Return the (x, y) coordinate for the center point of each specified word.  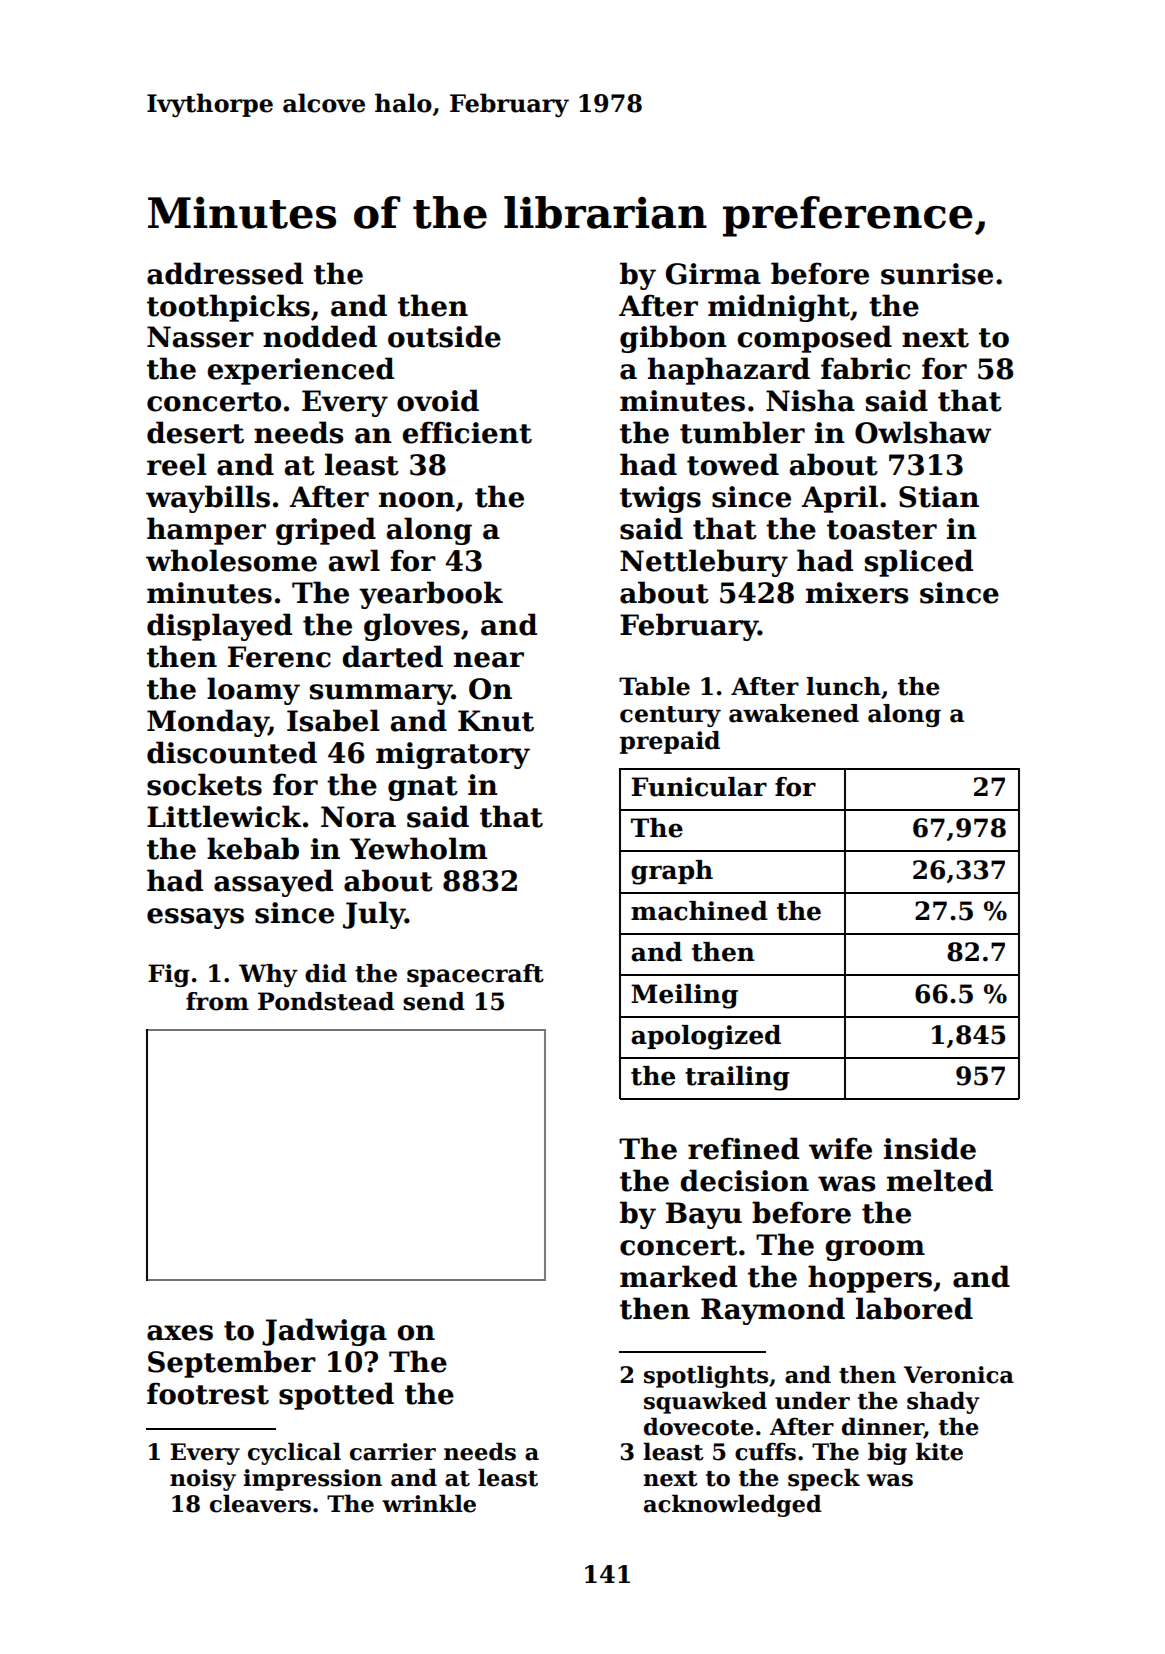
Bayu (704, 1215)
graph (672, 872)
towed (733, 464)
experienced (300, 371)
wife (840, 1148)
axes (180, 1333)
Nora (358, 817)
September (232, 1364)
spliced (919, 563)
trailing (737, 1078)
